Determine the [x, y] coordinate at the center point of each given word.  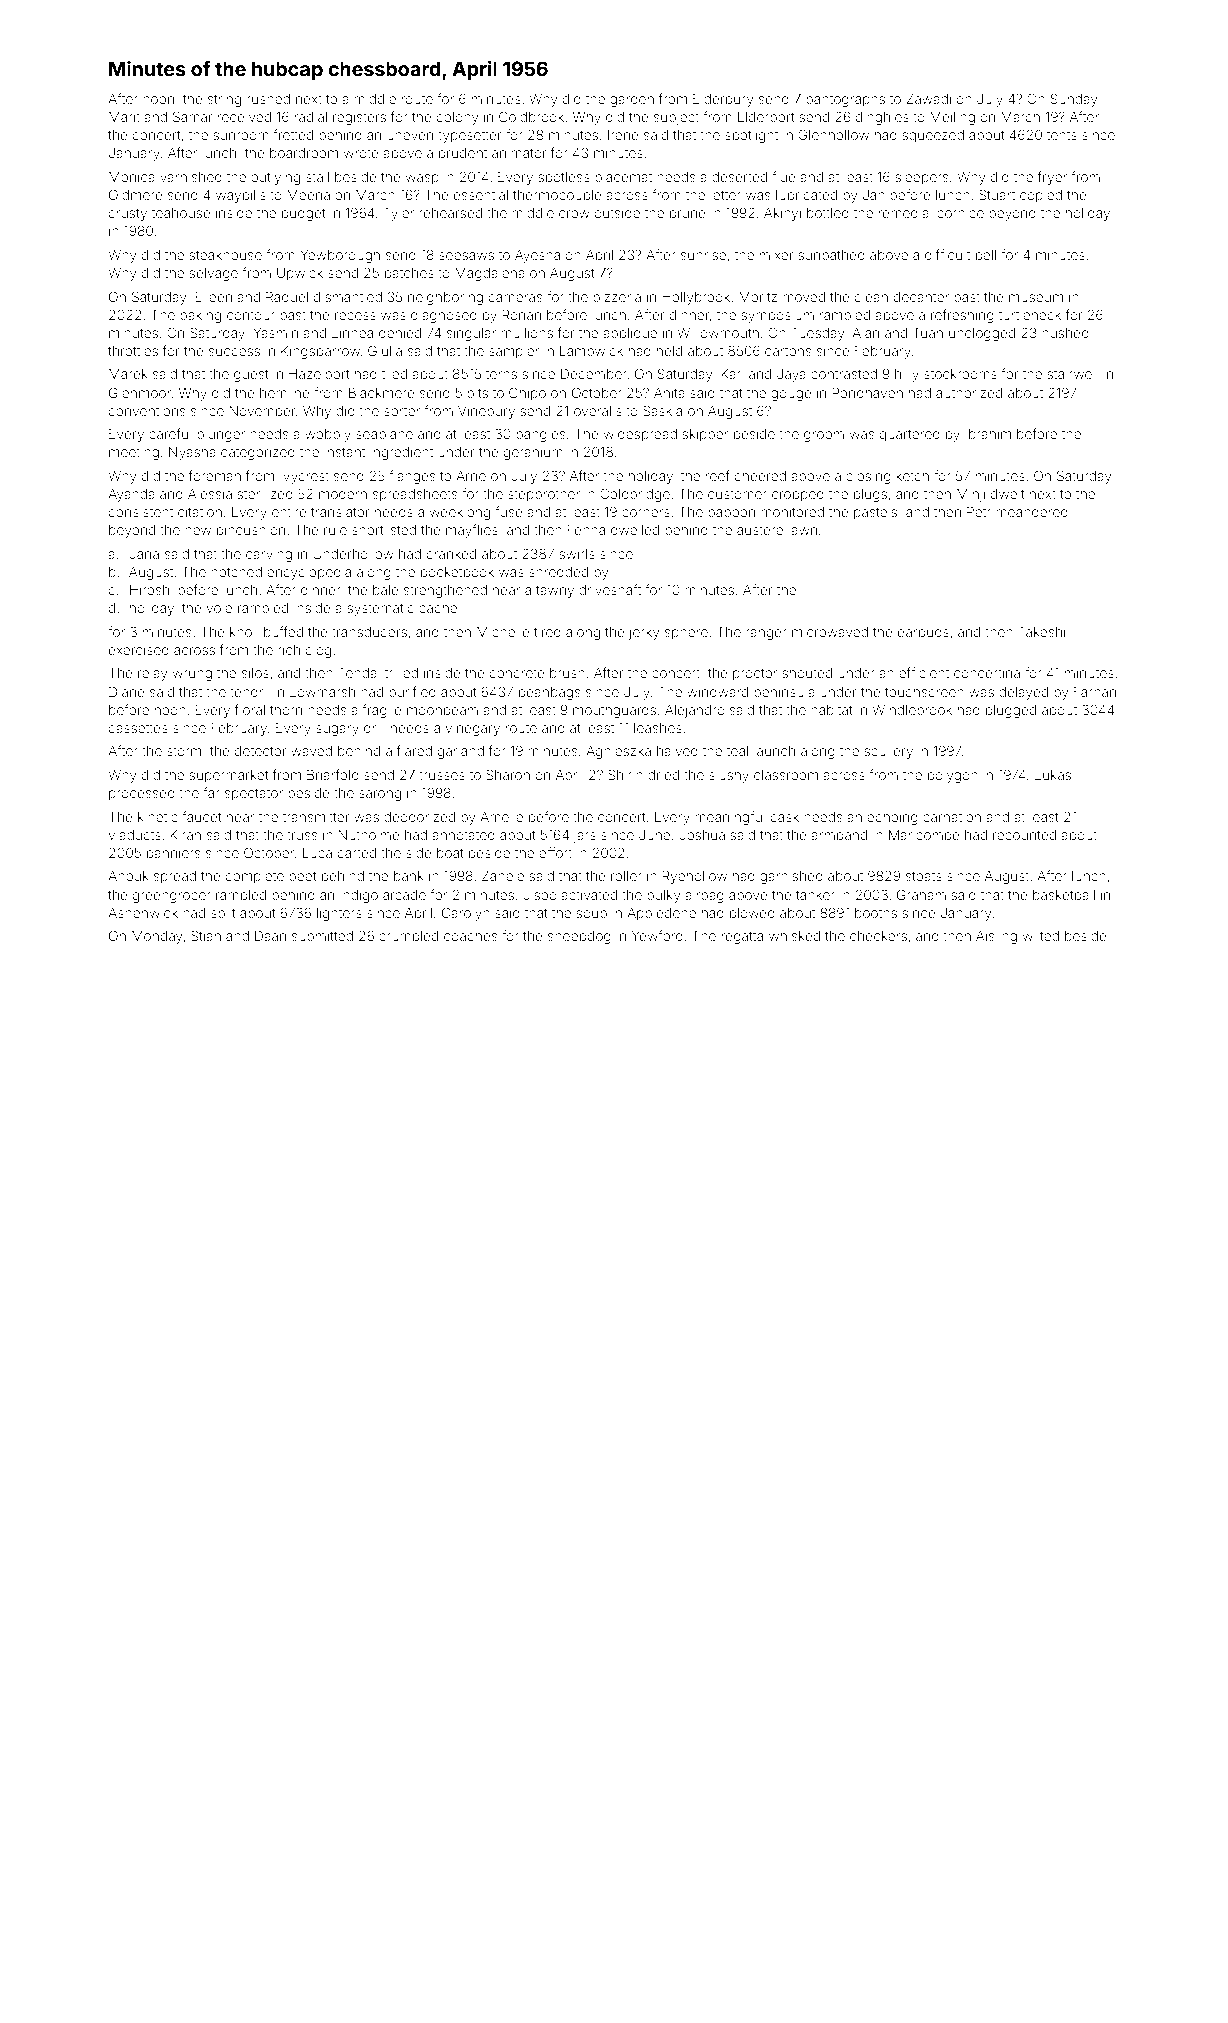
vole [219, 608]
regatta [742, 937]
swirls [577, 554]
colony [458, 118]
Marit [124, 117]
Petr [979, 512]
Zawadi [928, 98]
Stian [206, 935]
